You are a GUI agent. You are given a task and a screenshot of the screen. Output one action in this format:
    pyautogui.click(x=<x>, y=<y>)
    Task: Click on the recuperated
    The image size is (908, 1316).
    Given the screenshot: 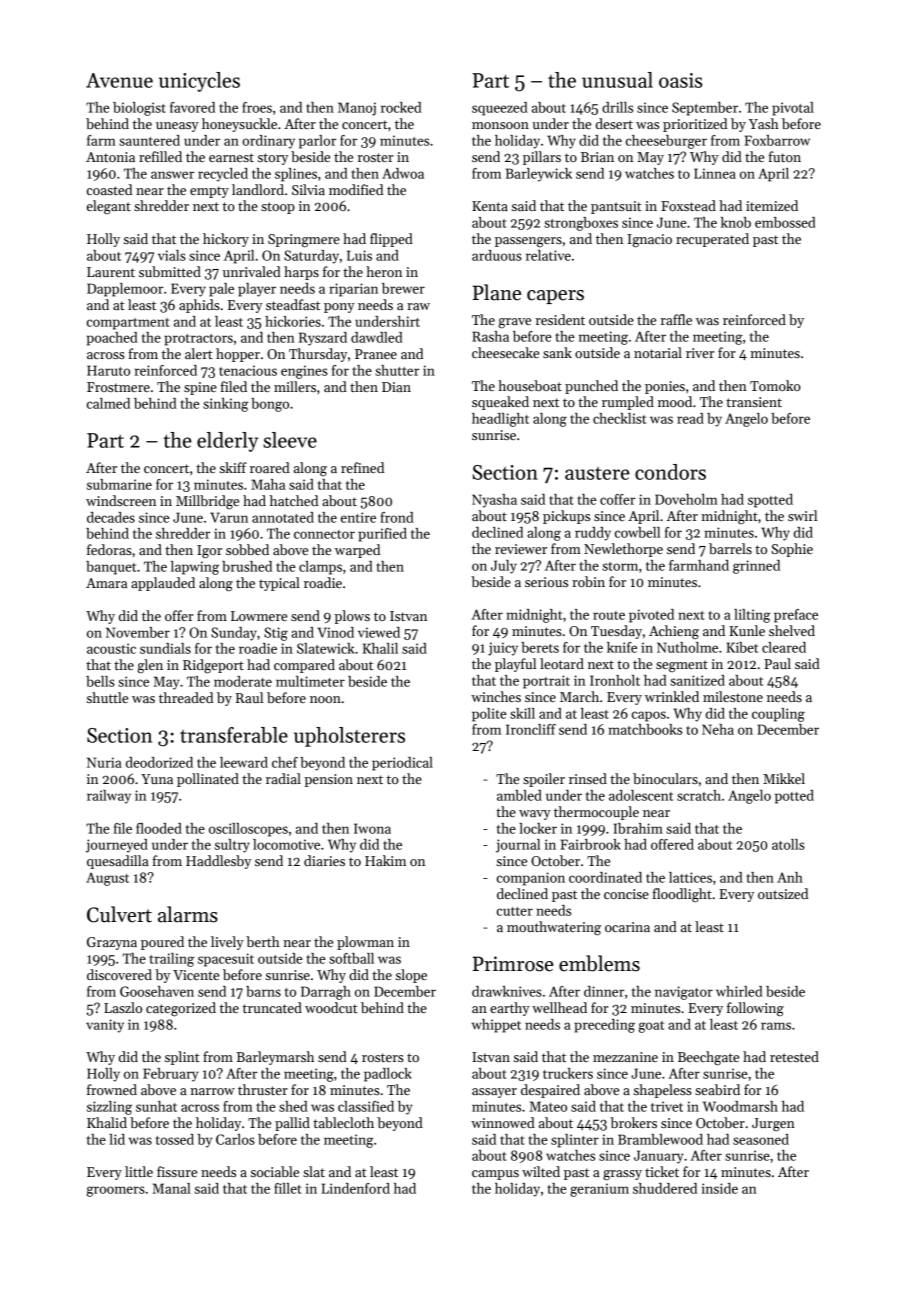 What is the action you would take?
    pyautogui.click(x=712, y=240)
